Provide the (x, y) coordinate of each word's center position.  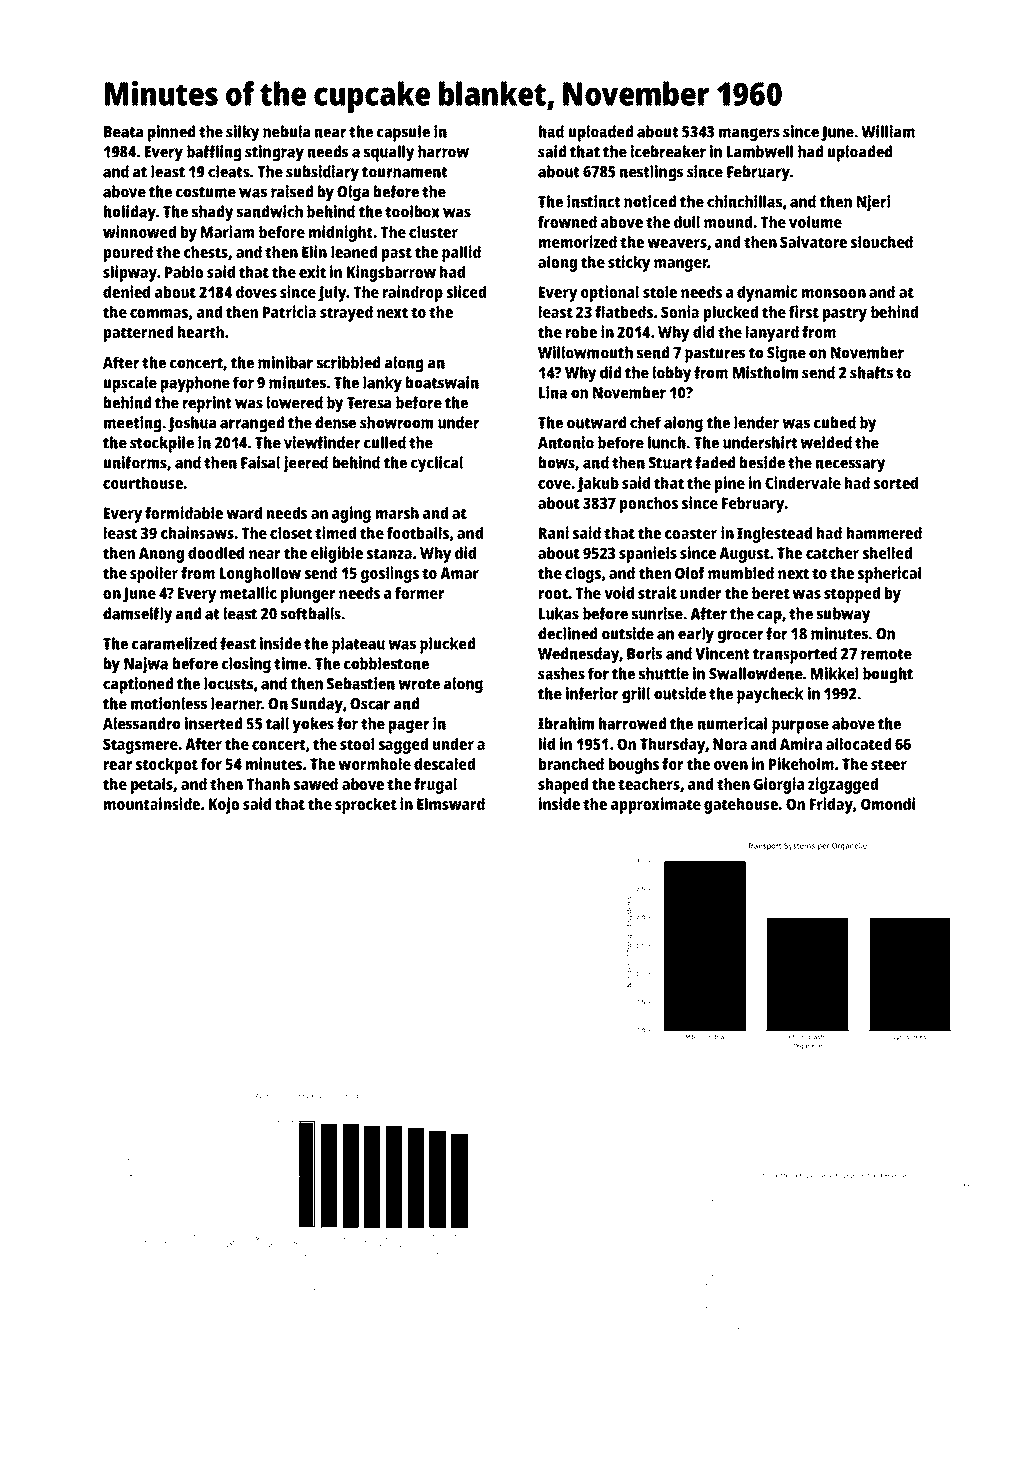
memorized (578, 241)
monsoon (834, 293)
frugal (435, 786)
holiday (130, 213)
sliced (466, 291)
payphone (195, 384)
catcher (832, 553)
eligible (337, 554)
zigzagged (843, 785)
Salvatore (813, 242)
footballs (418, 533)
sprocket (366, 806)
